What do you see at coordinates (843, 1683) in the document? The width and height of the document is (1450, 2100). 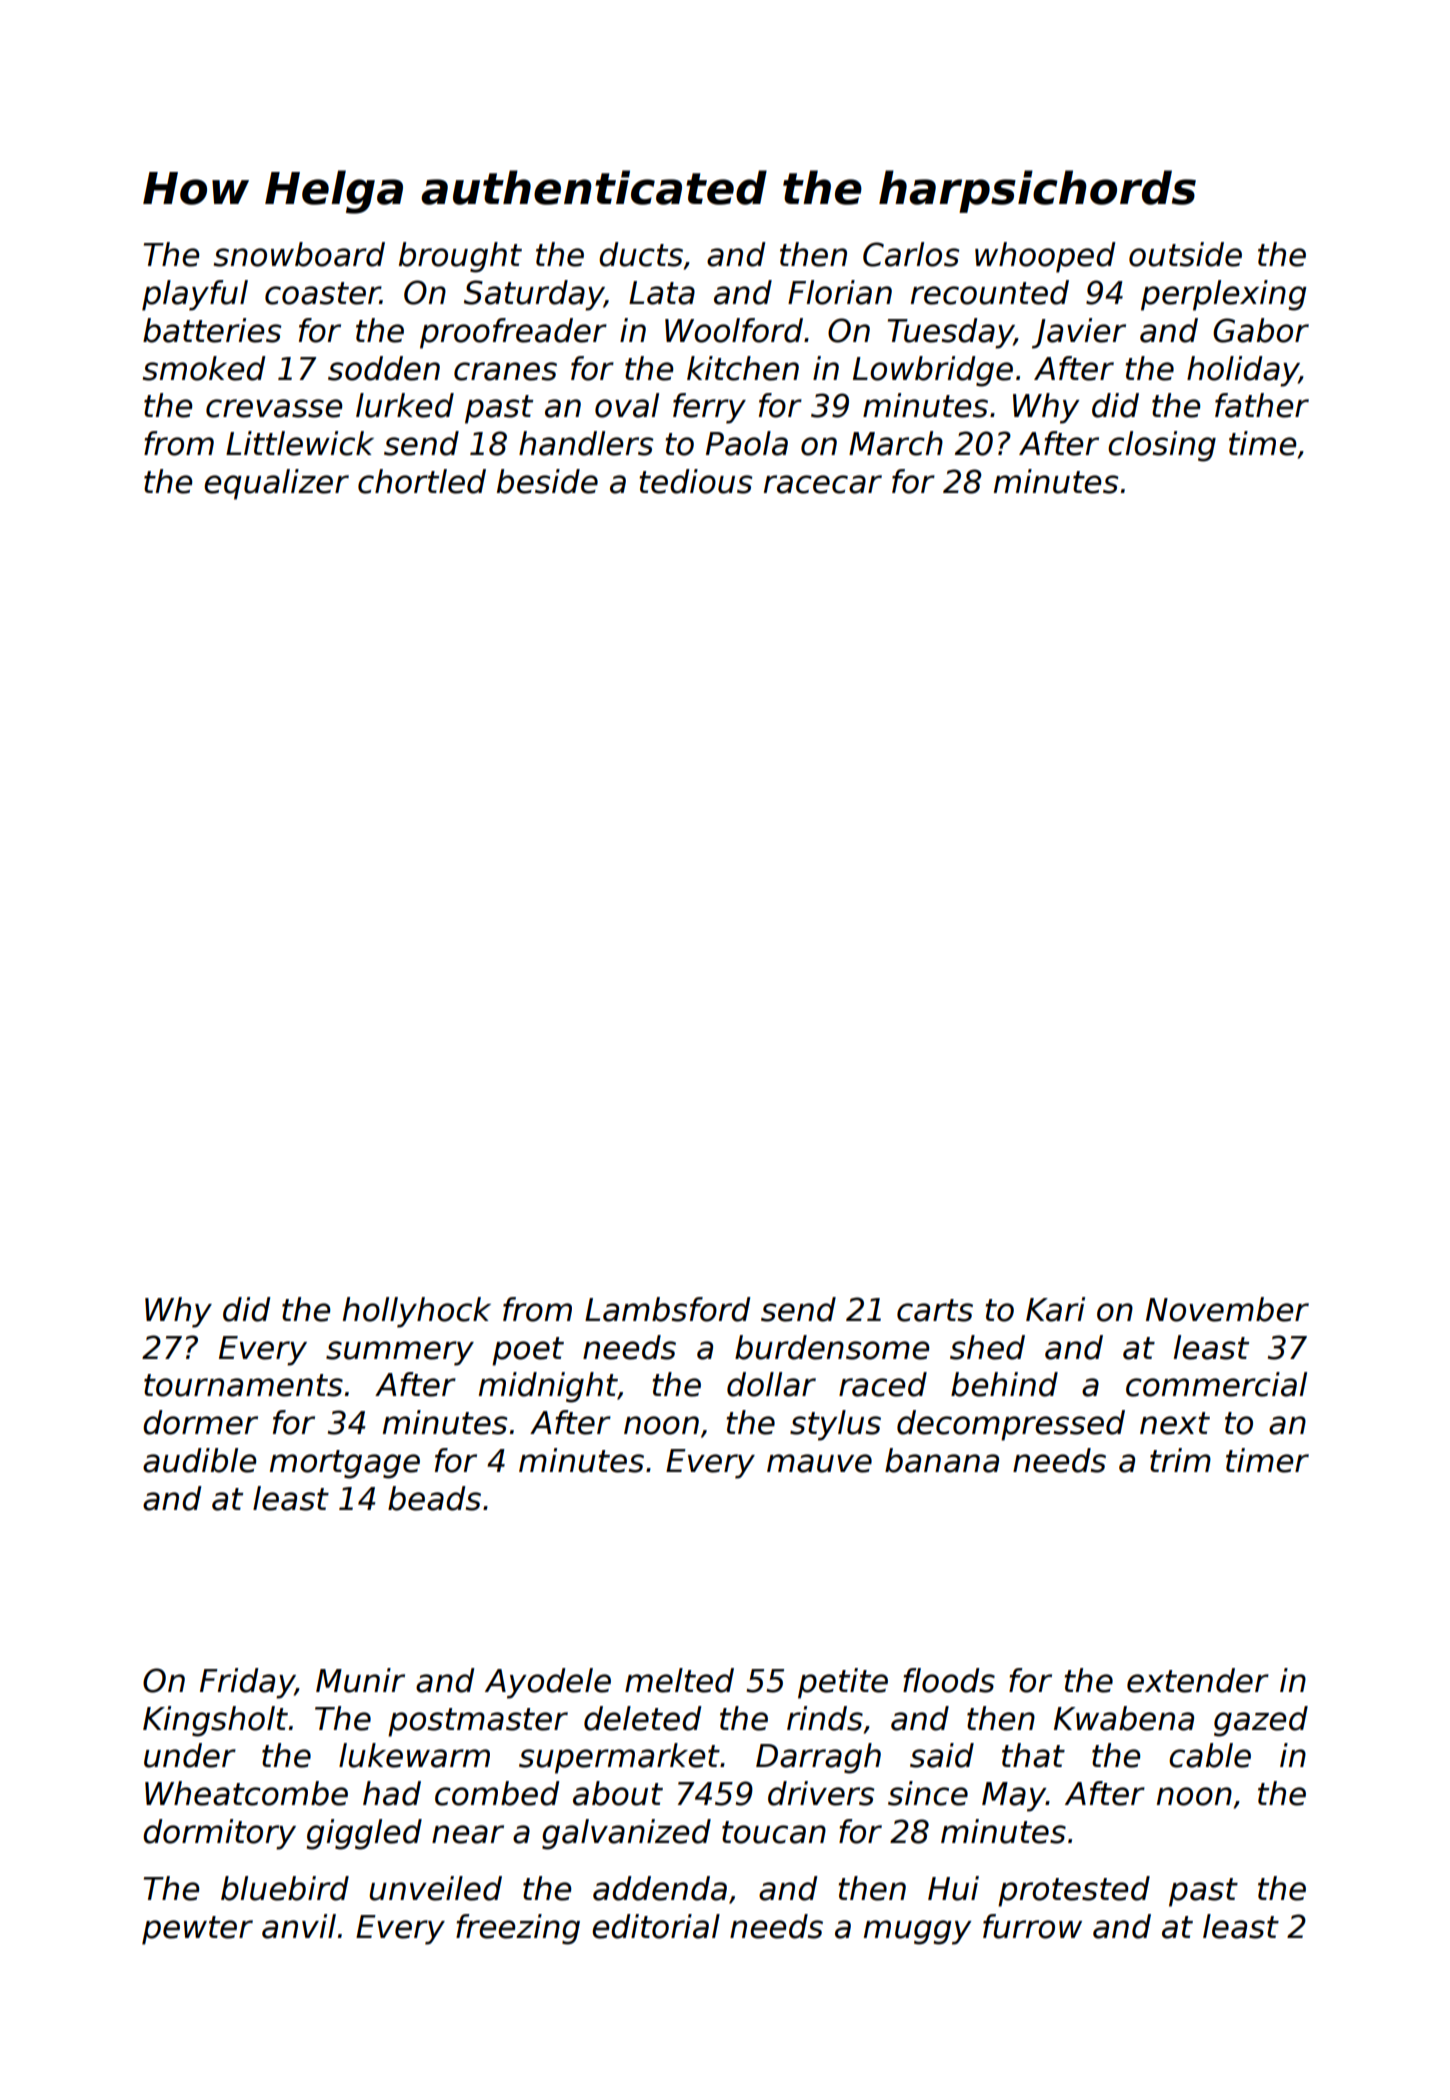 I see `petite` at bounding box center [843, 1683].
